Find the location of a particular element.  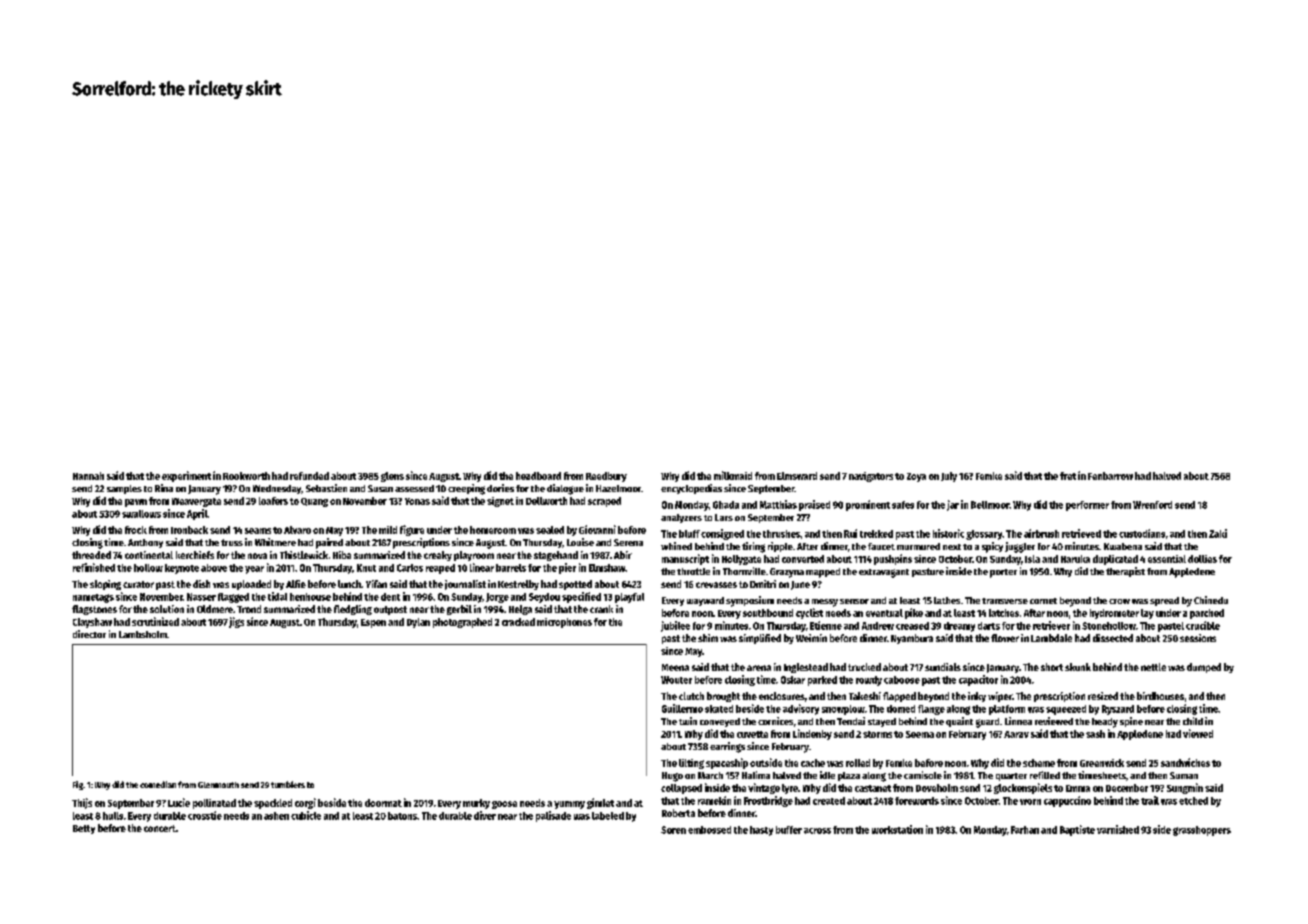

Fenbarrow is located at coordinates (1110, 476).
